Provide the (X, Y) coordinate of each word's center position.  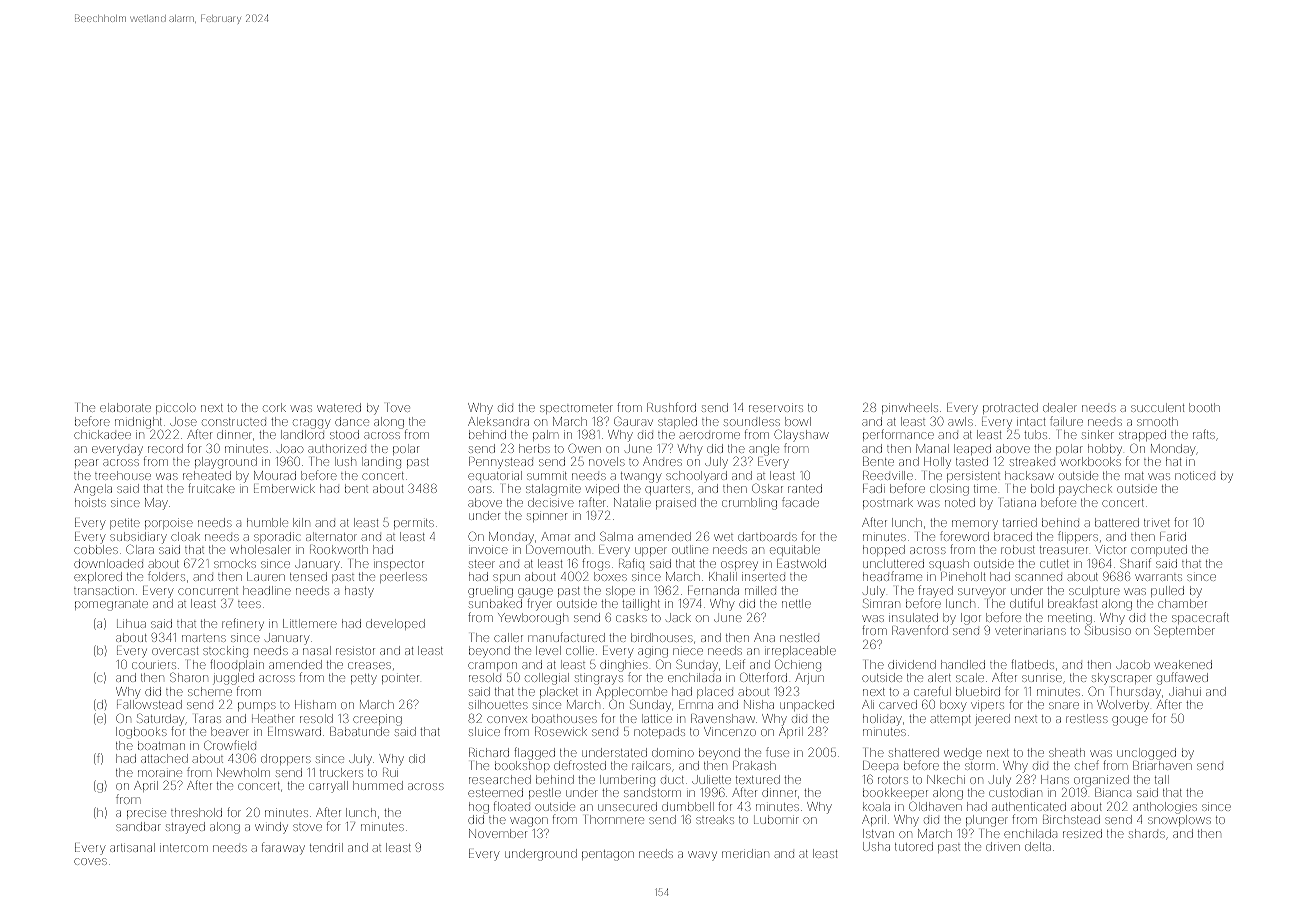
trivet (1157, 523)
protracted (1010, 408)
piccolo (176, 408)
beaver (230, 731)
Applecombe (631, 693)
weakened (1183, 664)
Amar (555, 536)
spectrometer (576, 409)
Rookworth (339, 549)
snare (1064, 705)
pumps (257, 706)
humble (267, 522)
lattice (657, 718)
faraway (283, 848)
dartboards (767, 536)
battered (1117, 522)
